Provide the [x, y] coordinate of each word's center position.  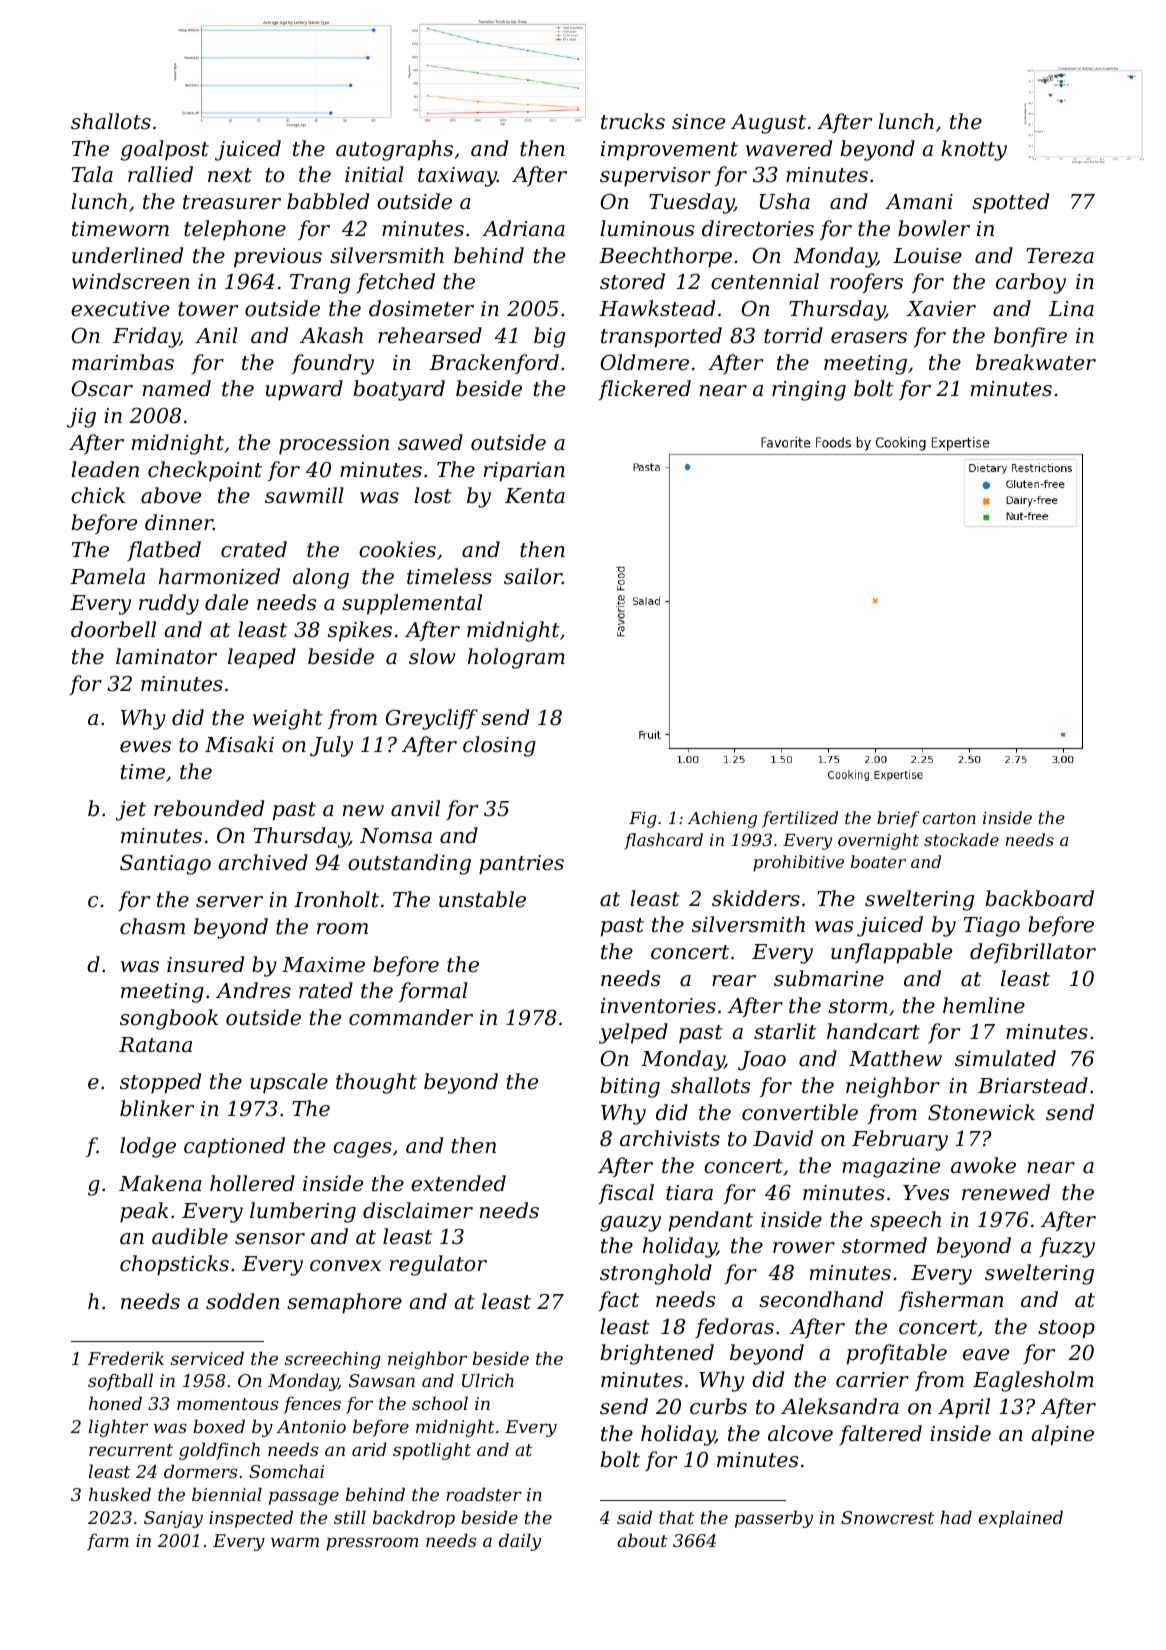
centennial [765, 281]
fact [618, 1301]
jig [81, 418]
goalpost [165, 150]
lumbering [303, 1212]
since [698, 122]
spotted [1010, 203]
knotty [974, 150]
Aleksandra [840, 1406]
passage [304, 1498]
